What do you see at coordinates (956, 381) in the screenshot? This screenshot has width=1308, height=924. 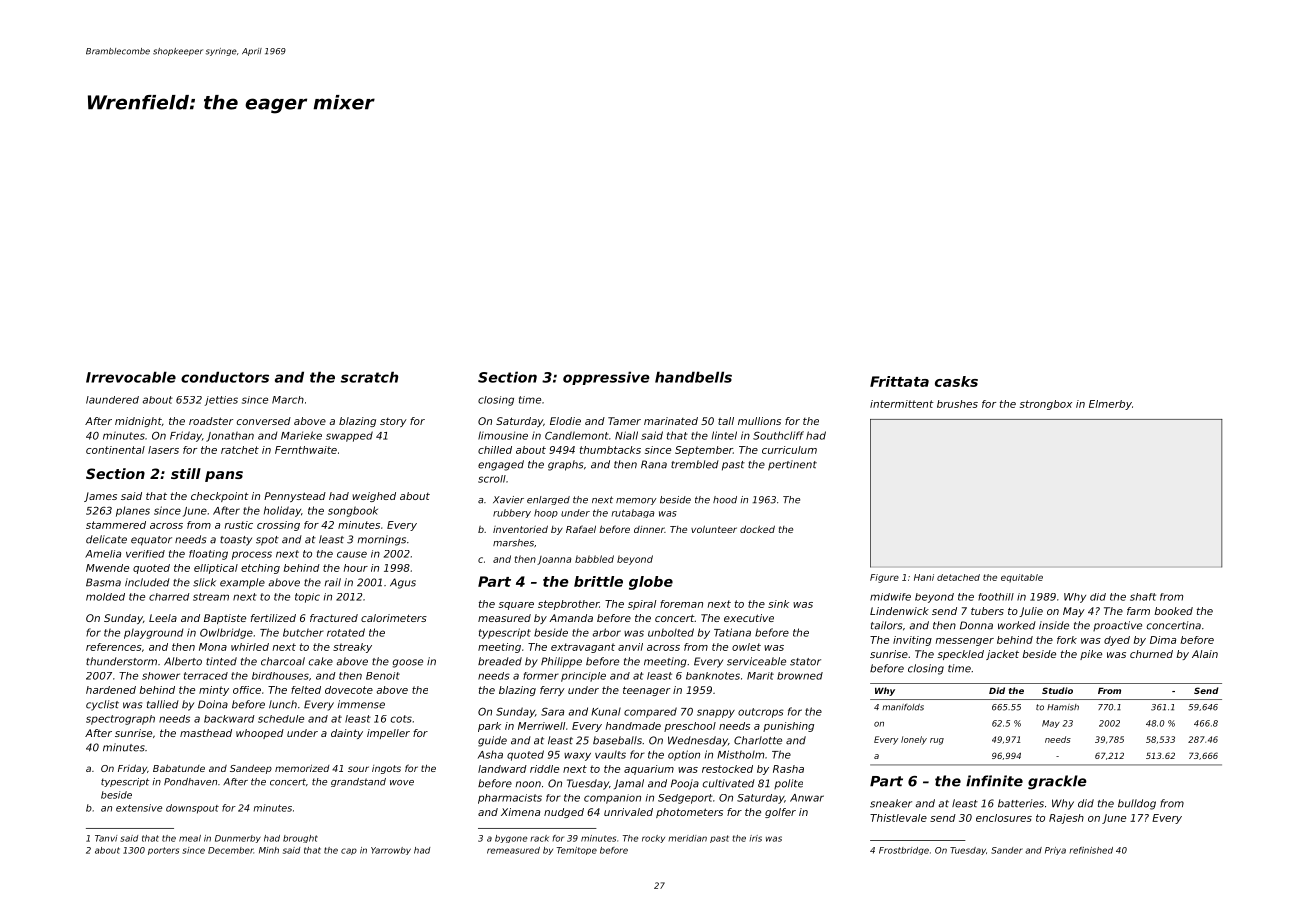 I see `casks` at bounding box center [956, 381].
